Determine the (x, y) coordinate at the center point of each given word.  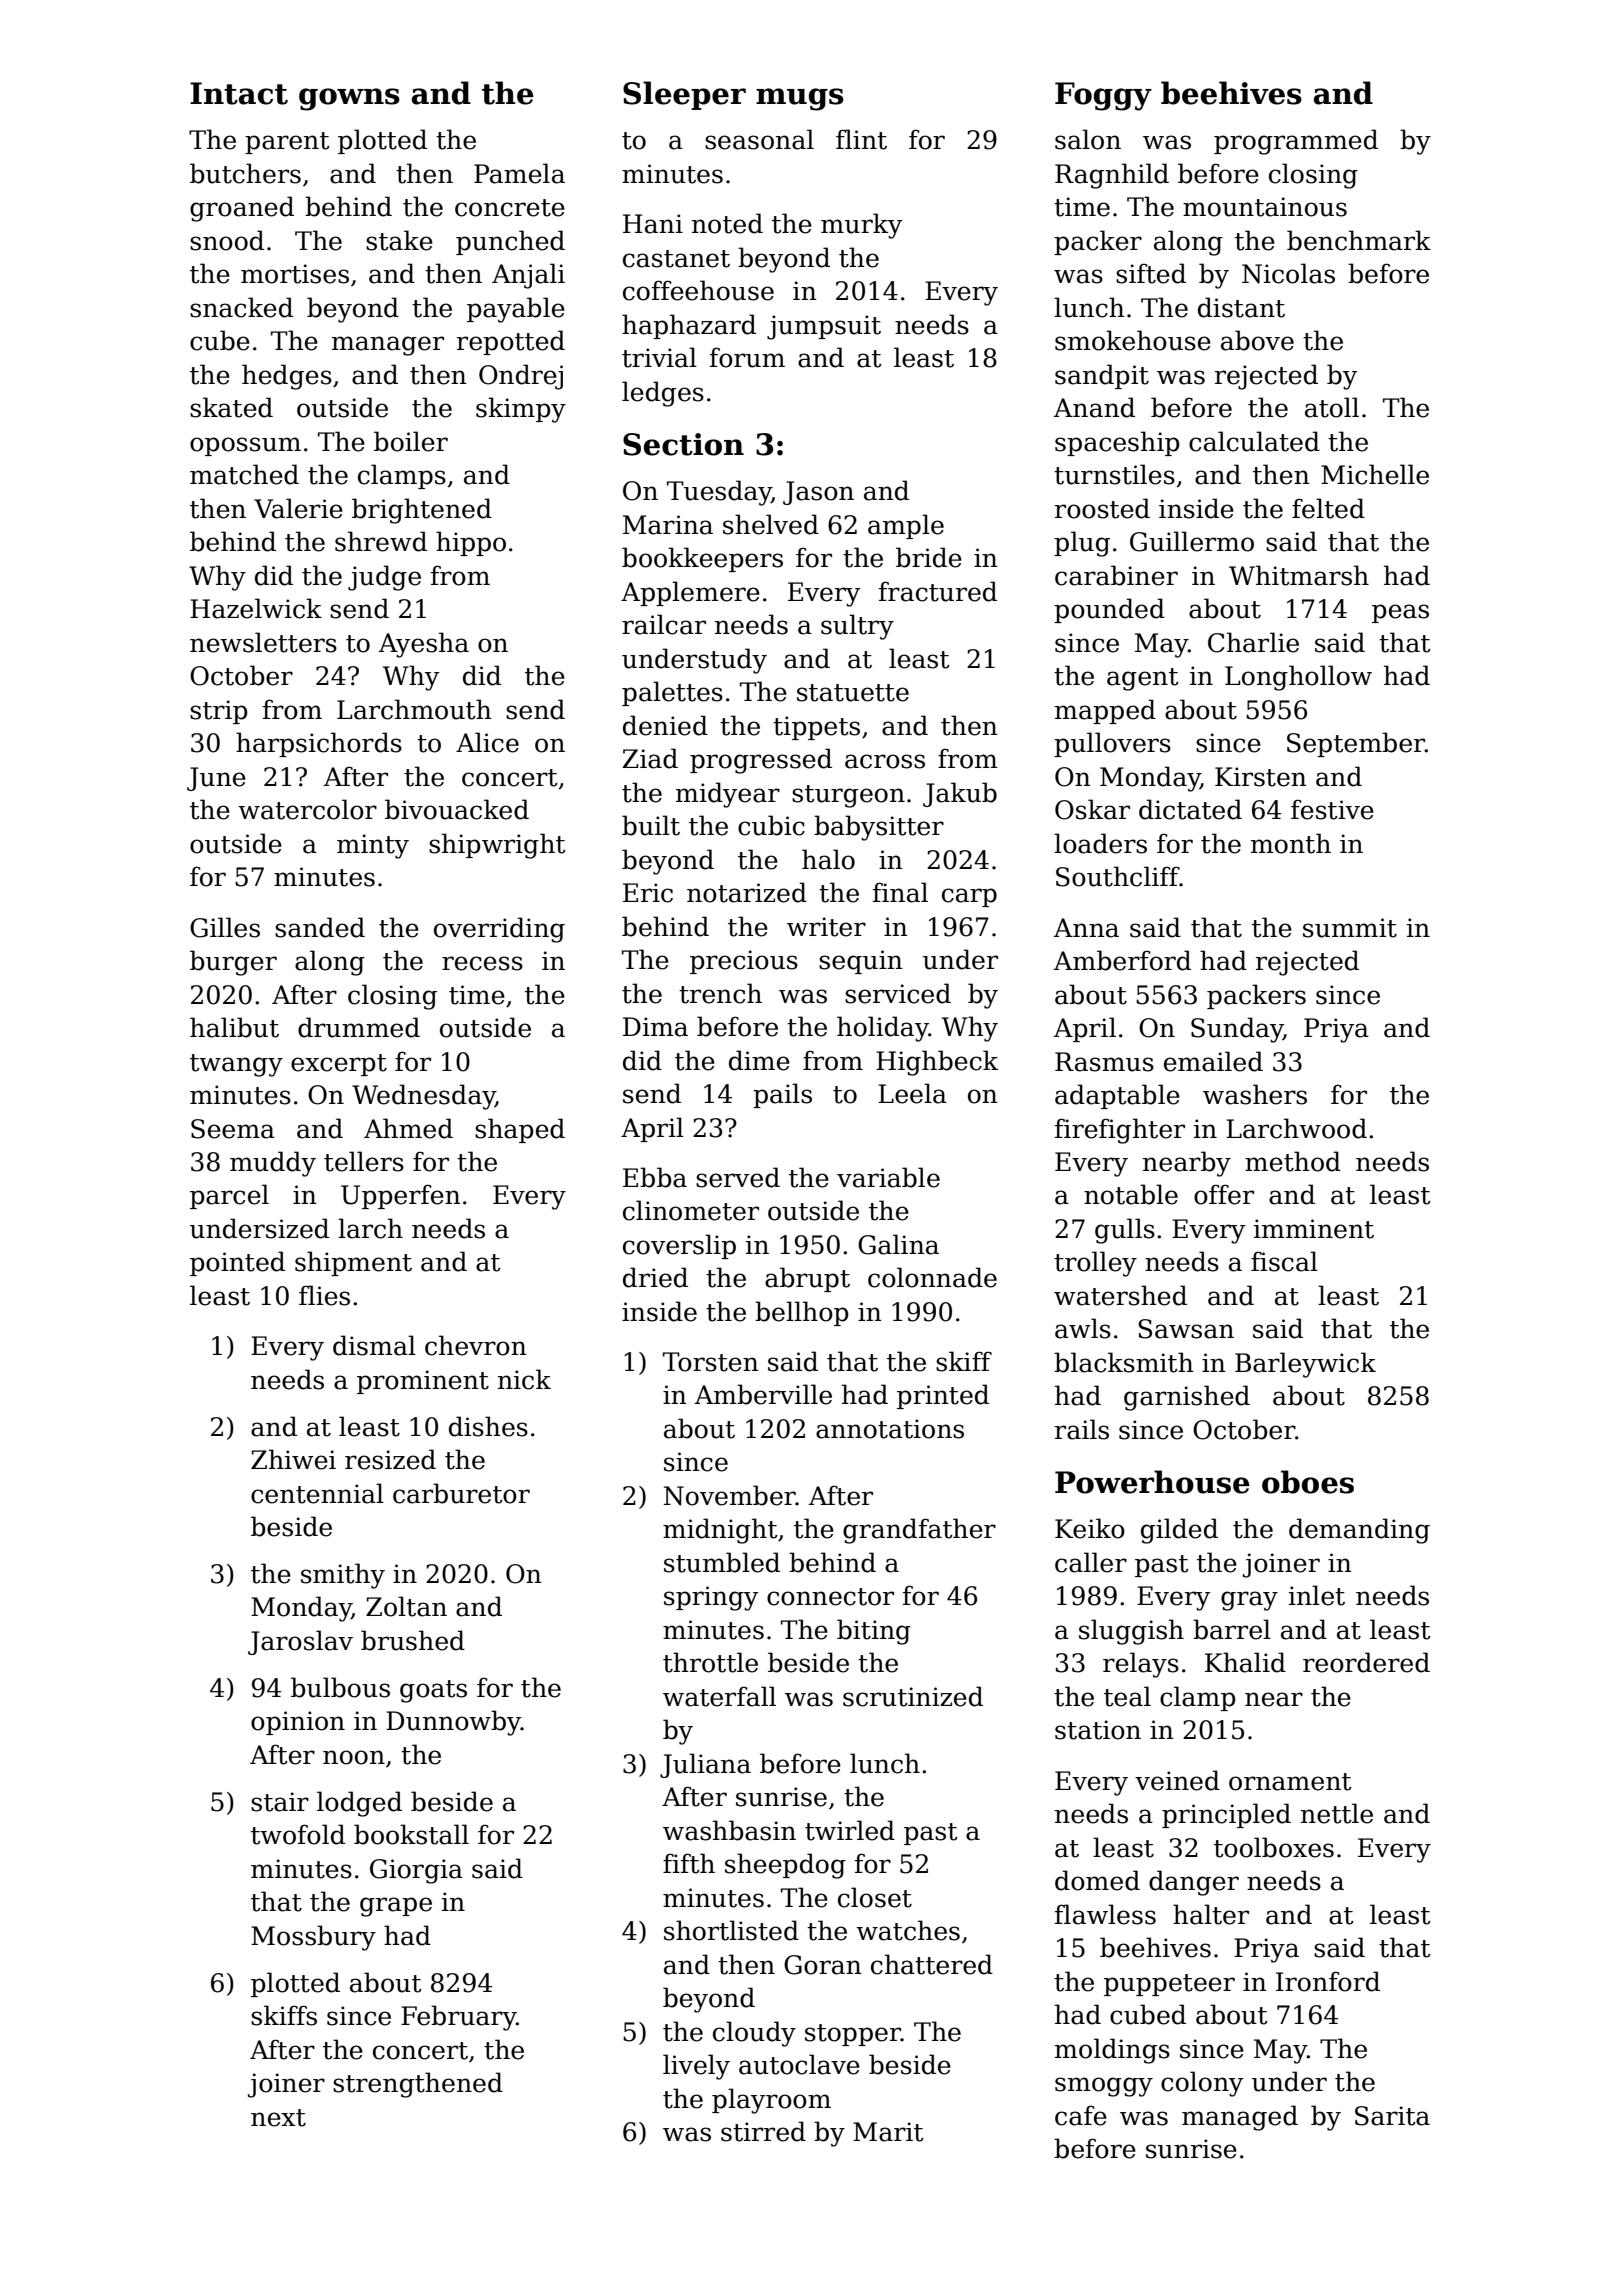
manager (388, 346)
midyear (728, 795)
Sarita (1392, 2116)
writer (826, 927)
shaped (520, 1130)
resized (390, 1459)
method (1293, 1161)
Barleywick (1305, 1365)
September (1356, 744)
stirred (763, 2131)
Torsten (711, 1362)
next (278, 2118)
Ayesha (424, 645)
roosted (1102, 508)
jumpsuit (824, 327)
